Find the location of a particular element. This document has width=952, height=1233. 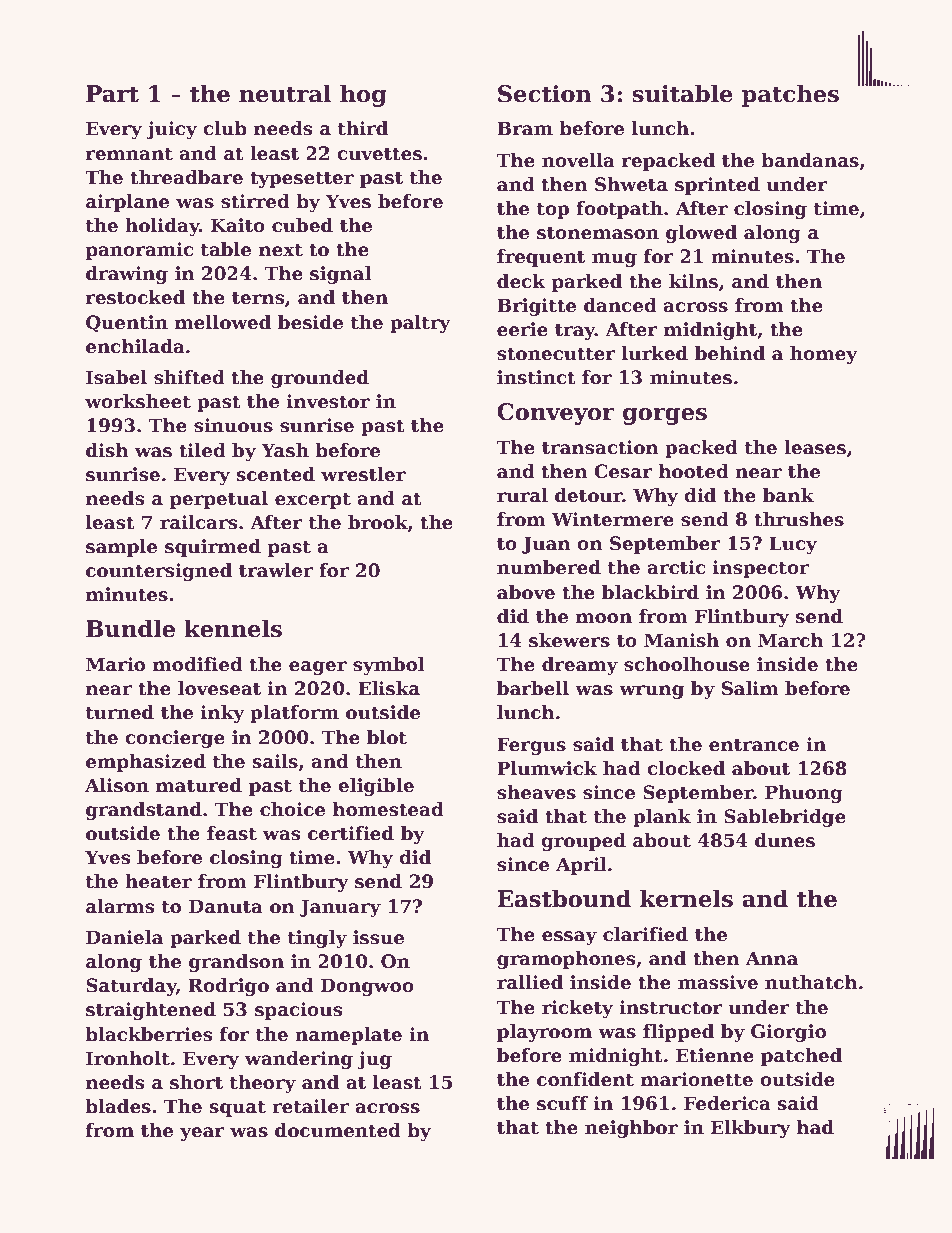

eligible is located at coordinates (376, 787).
